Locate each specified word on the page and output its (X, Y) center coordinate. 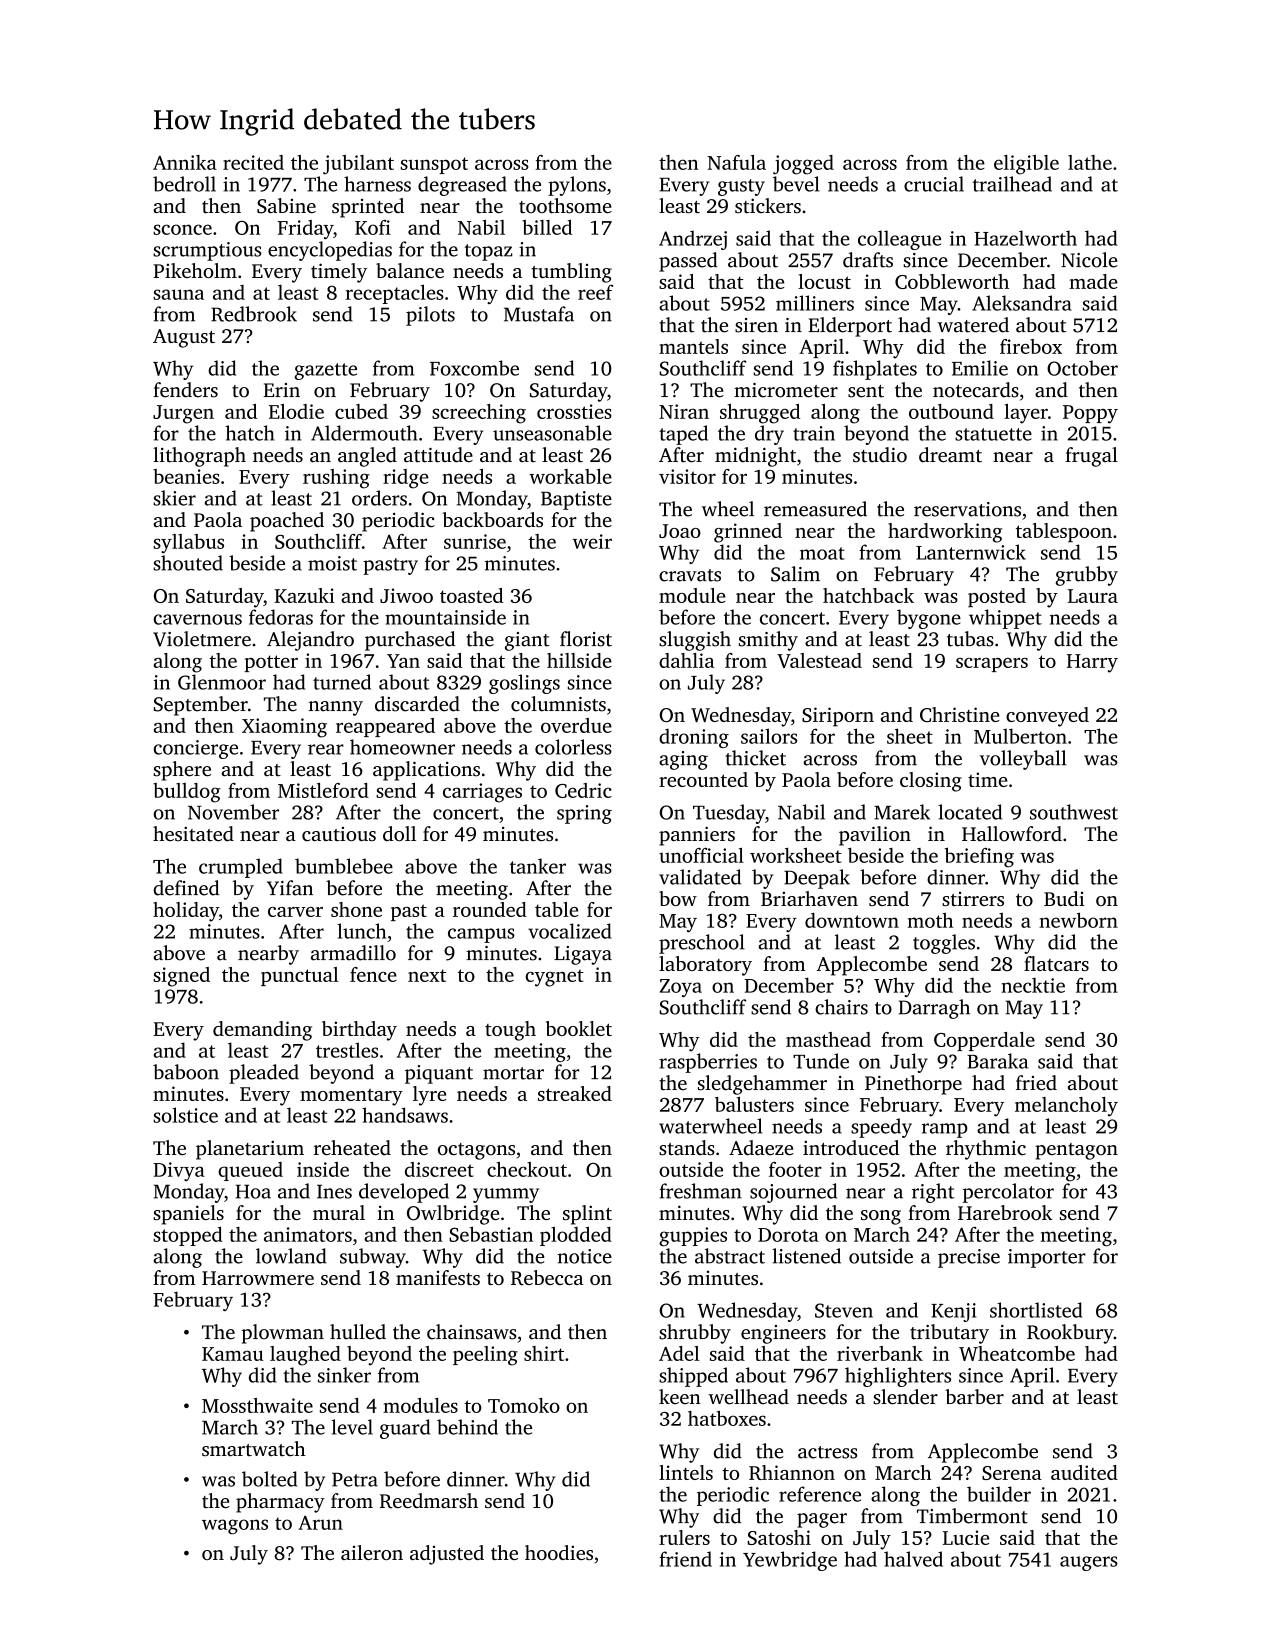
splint (587, 1215)
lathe (1090, 162)
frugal (1091, 457)
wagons (235, 1527)
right (933, 1193)
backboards (492, 519)
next (427, 975)
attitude (438, 455)
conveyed (1047, 717)
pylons (577, 186)
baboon (186, 1072)
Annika (185, 162)
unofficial (701, 855)
